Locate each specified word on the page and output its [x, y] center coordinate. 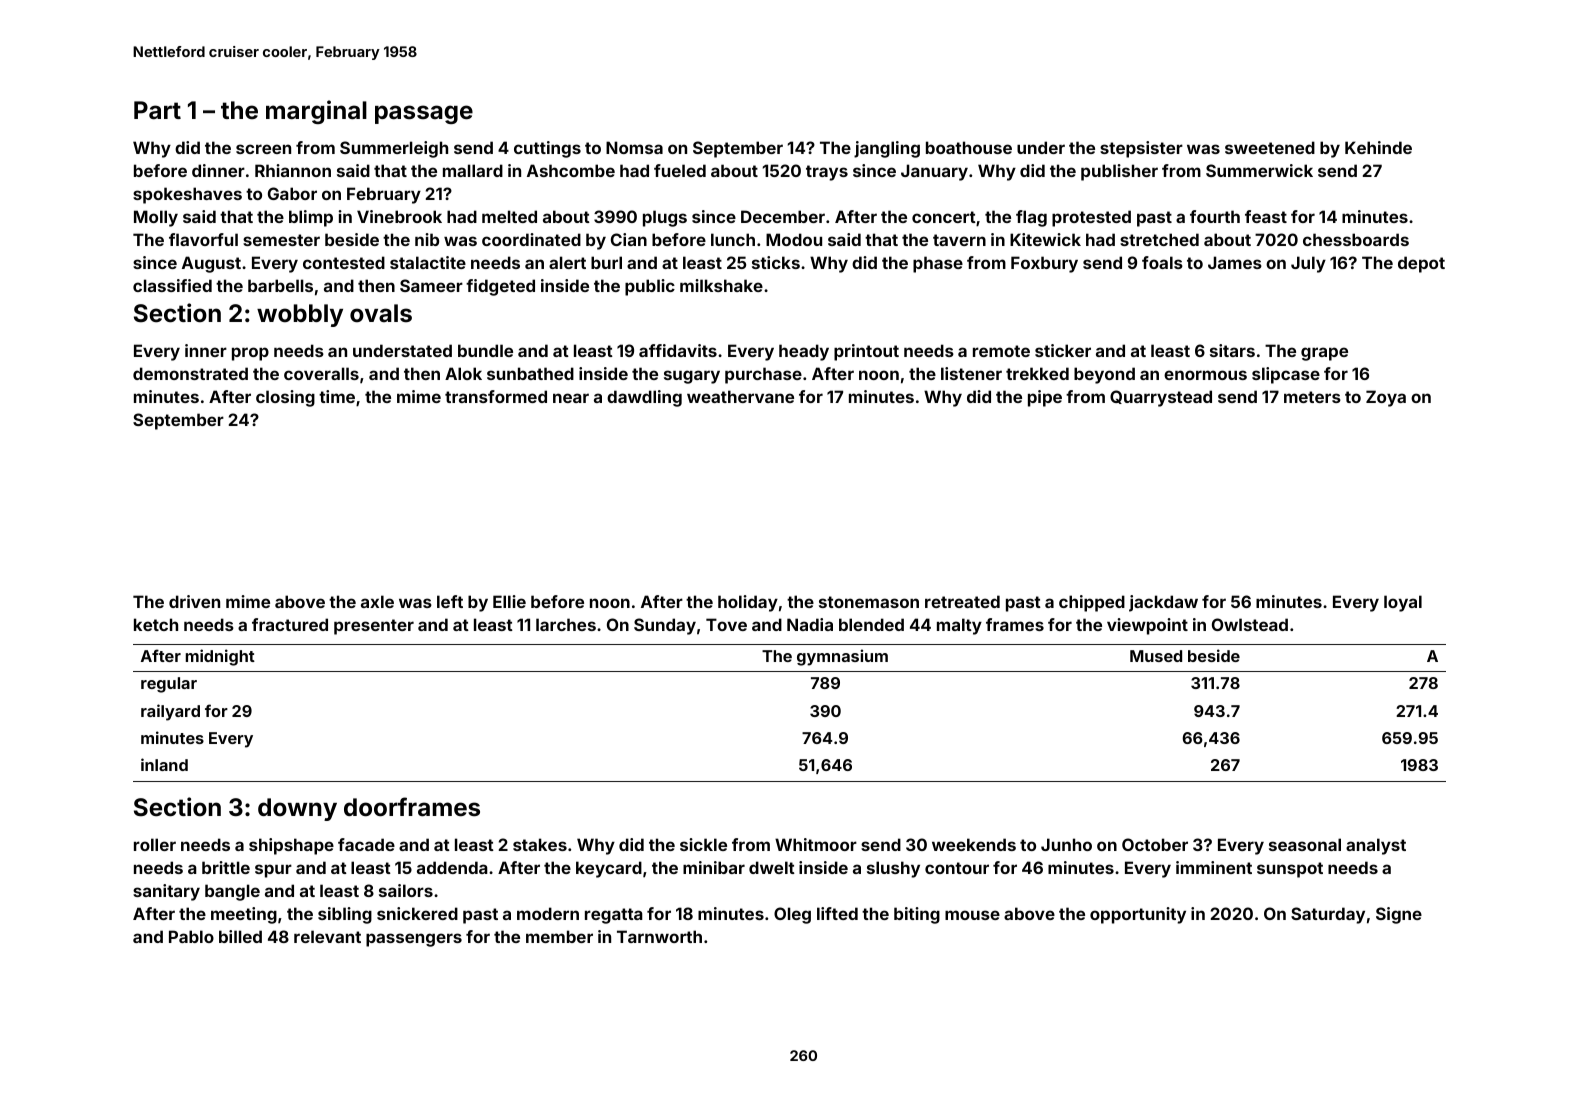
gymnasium [842, 657]
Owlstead [1250, 624]
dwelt [772, 867]
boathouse [969, 147]
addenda [452, 867]
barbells [280, 285]
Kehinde [1378, 147]
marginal [316, 112]
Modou [794, 239]
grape [1324, 354]
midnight [220, 657]
